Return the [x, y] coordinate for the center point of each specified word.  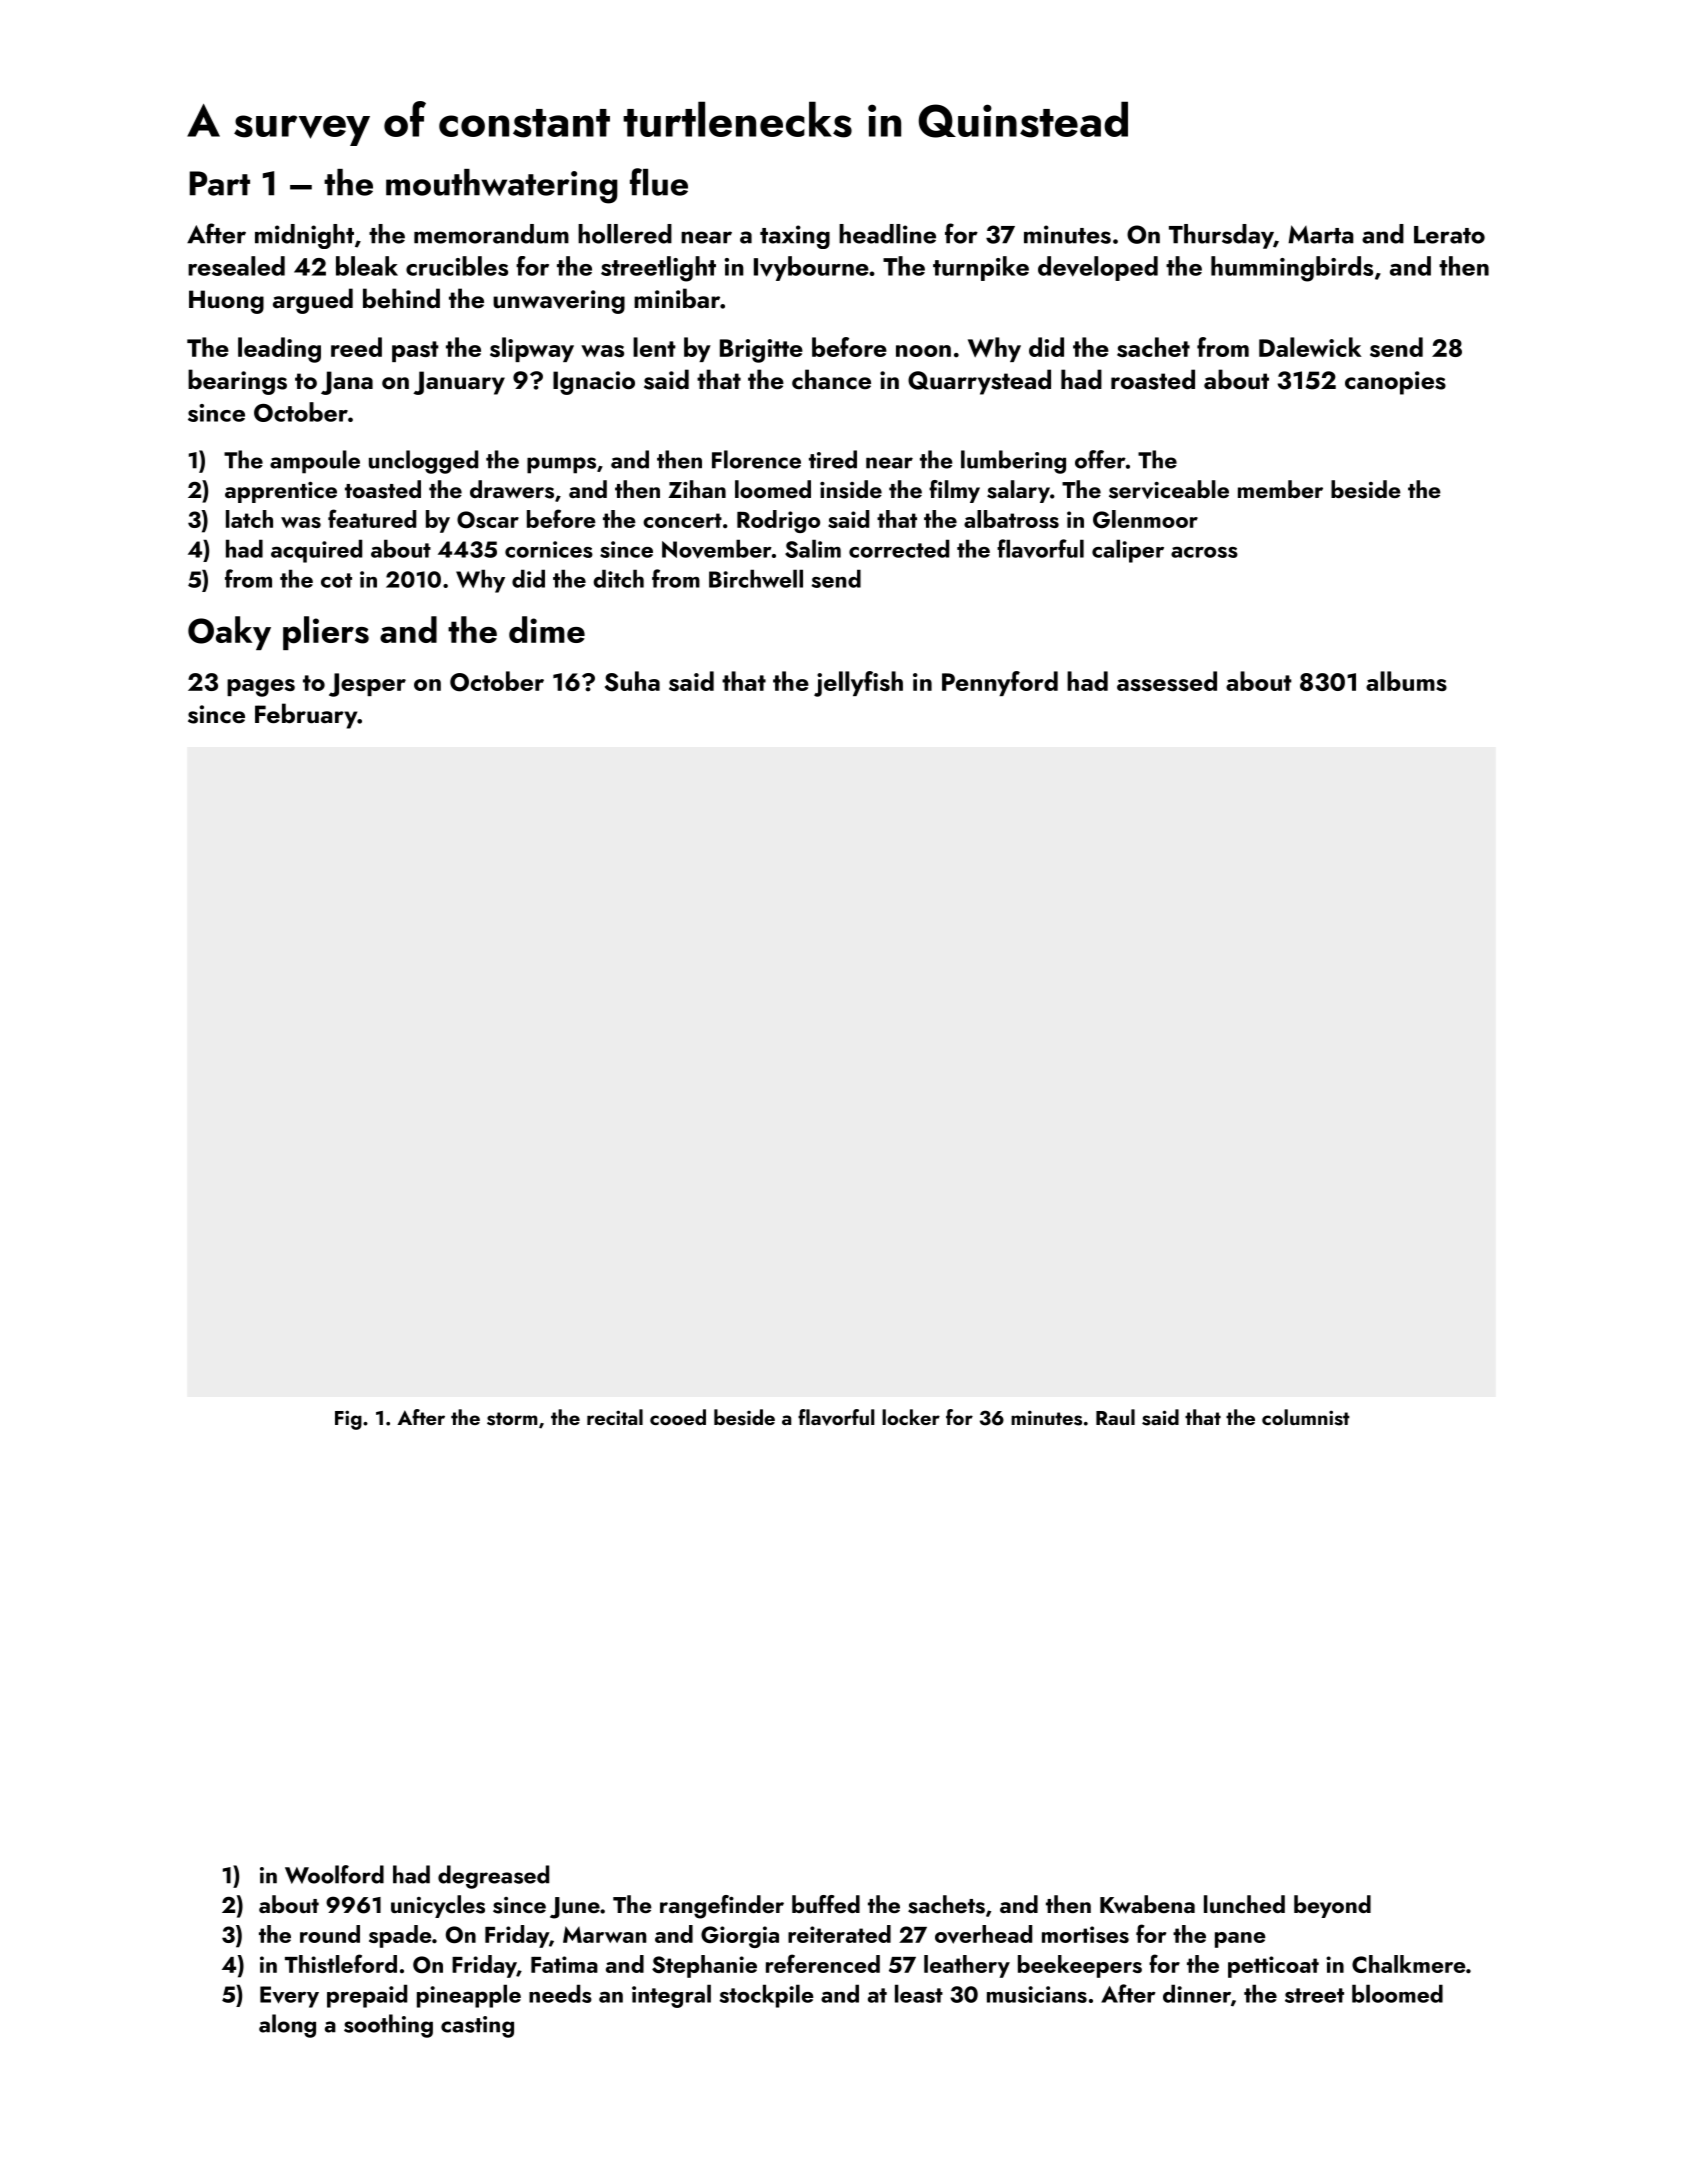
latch [249, 519]
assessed [1167, 681]
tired [833, 459]
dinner [1197, 1993]
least [919, 1993]
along [287, 2026]
